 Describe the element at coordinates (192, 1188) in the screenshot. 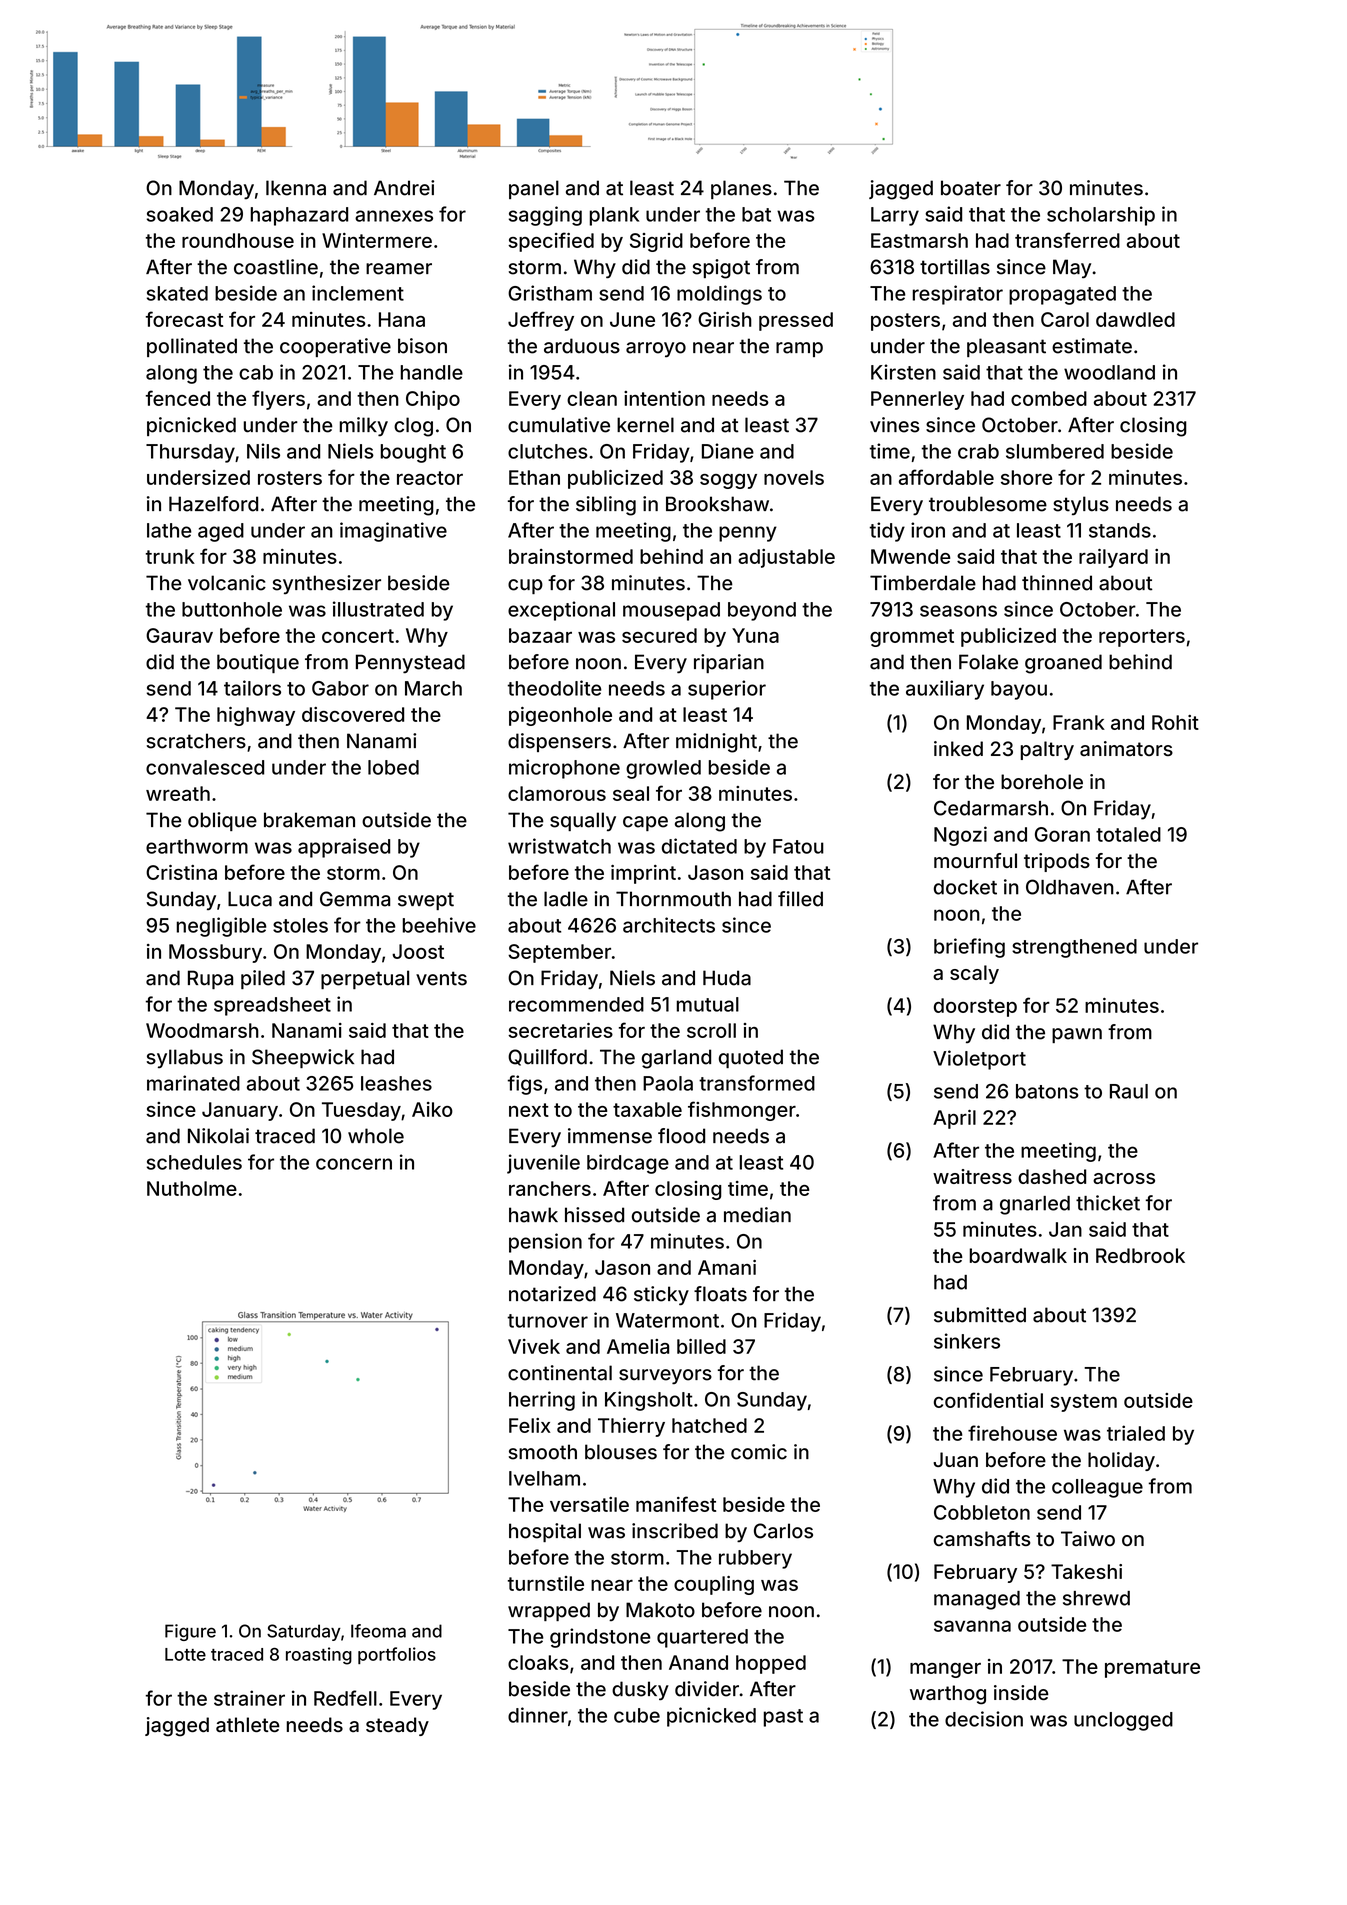

I see `Nutholme` at that location.
